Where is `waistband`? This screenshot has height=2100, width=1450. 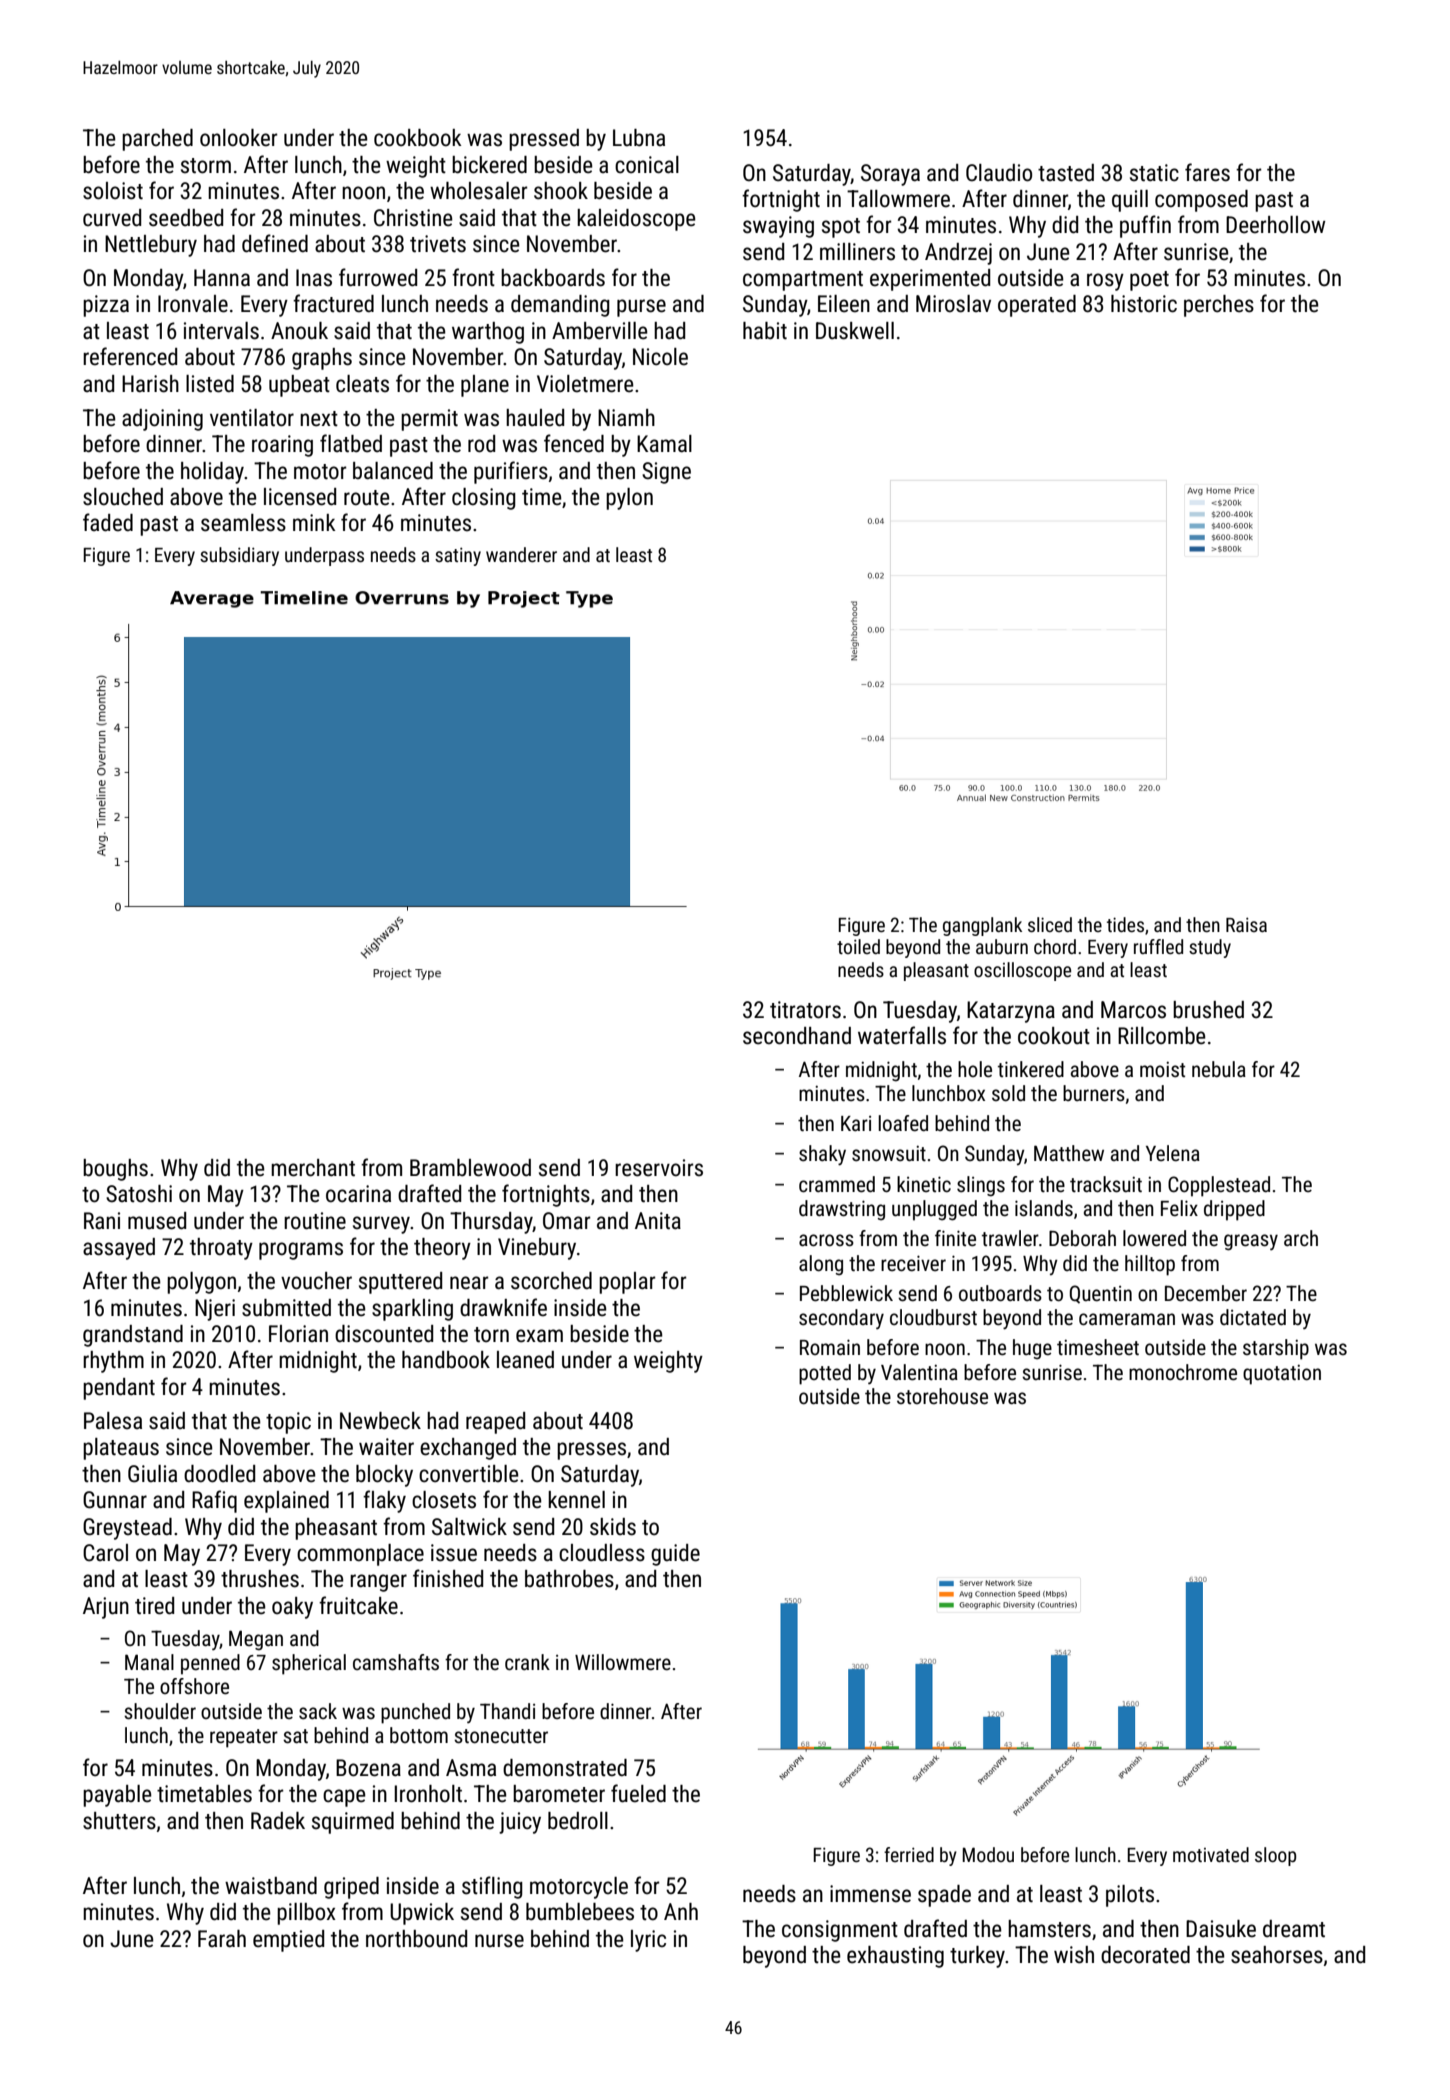
waistband is located at coordinates (271, 1886).
